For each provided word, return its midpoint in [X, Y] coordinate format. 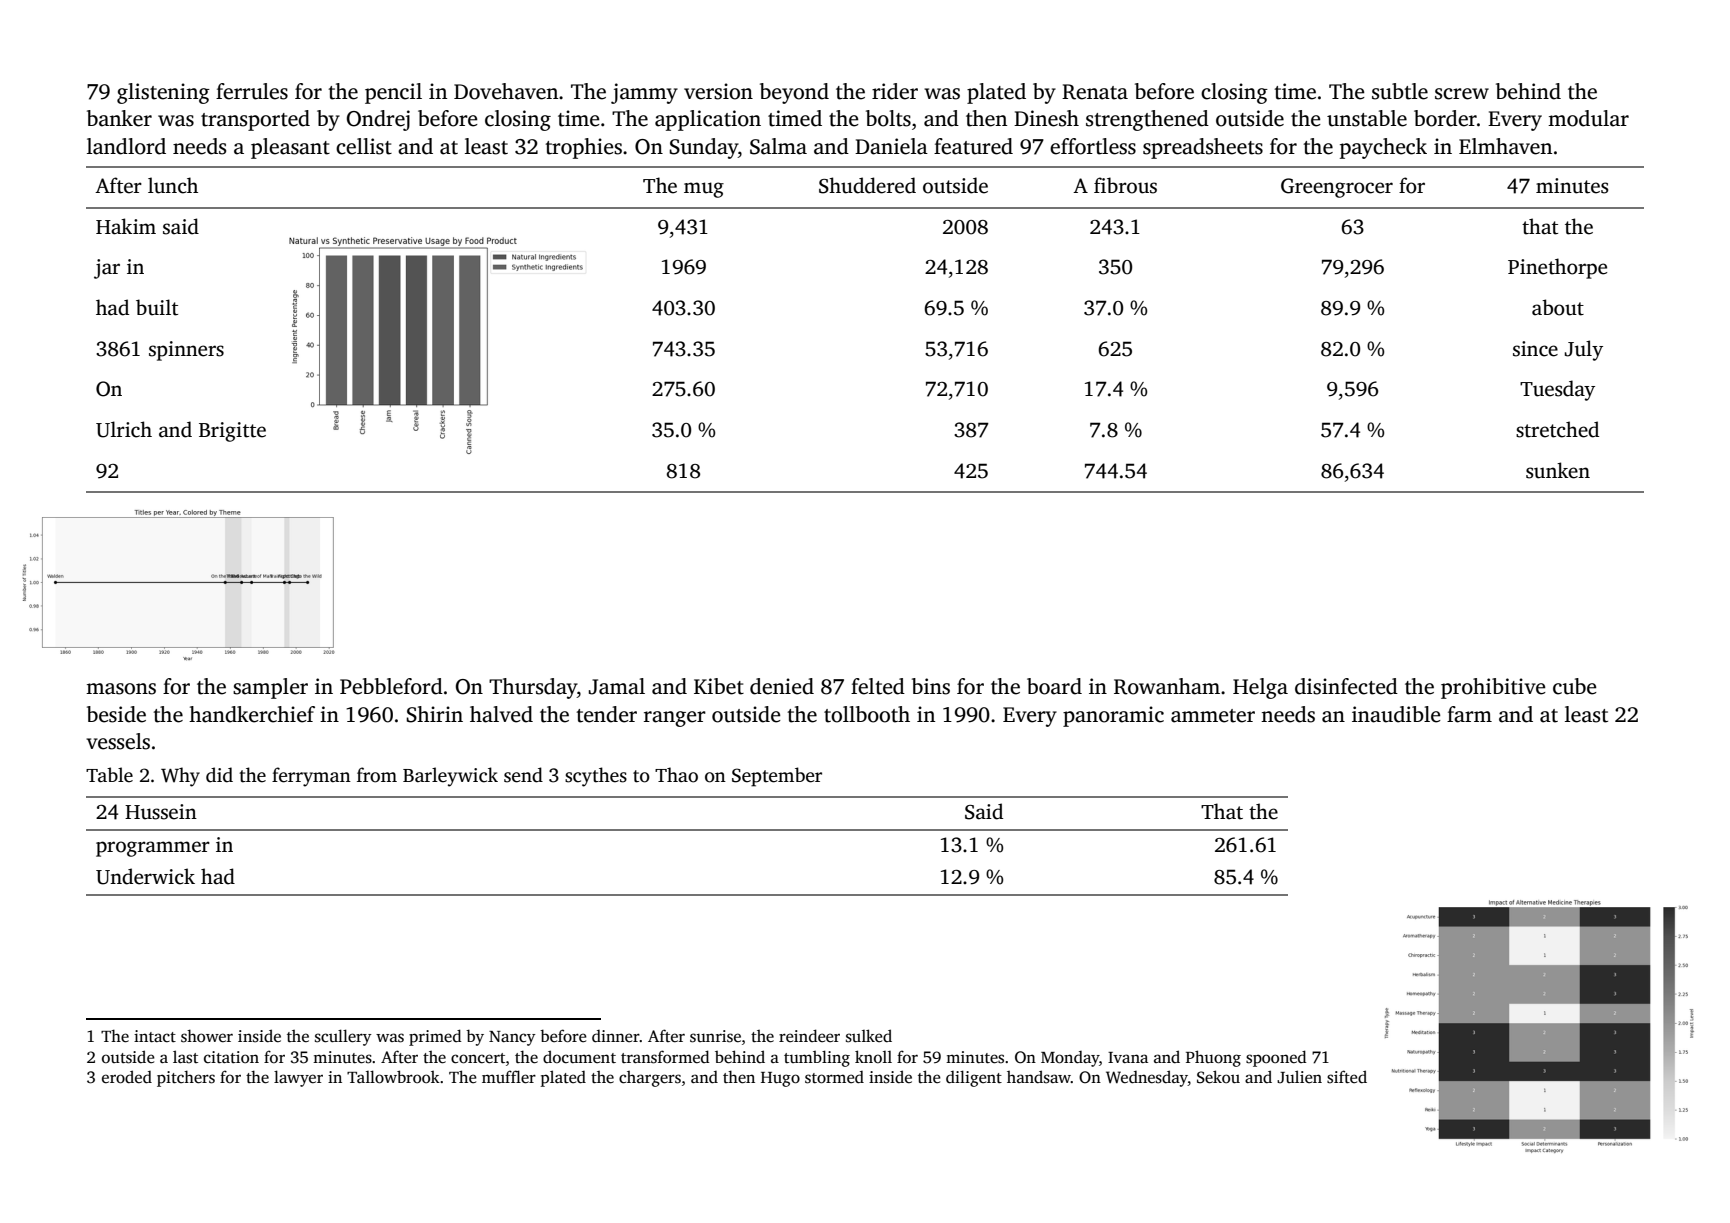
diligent [974, 1078]
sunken [1558, 470]
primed [435, 1037]
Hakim [126, 226]
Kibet [719, 686]
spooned [1276, 1058]
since [1535, 349]
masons [121, 689]
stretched [1557, 429]
